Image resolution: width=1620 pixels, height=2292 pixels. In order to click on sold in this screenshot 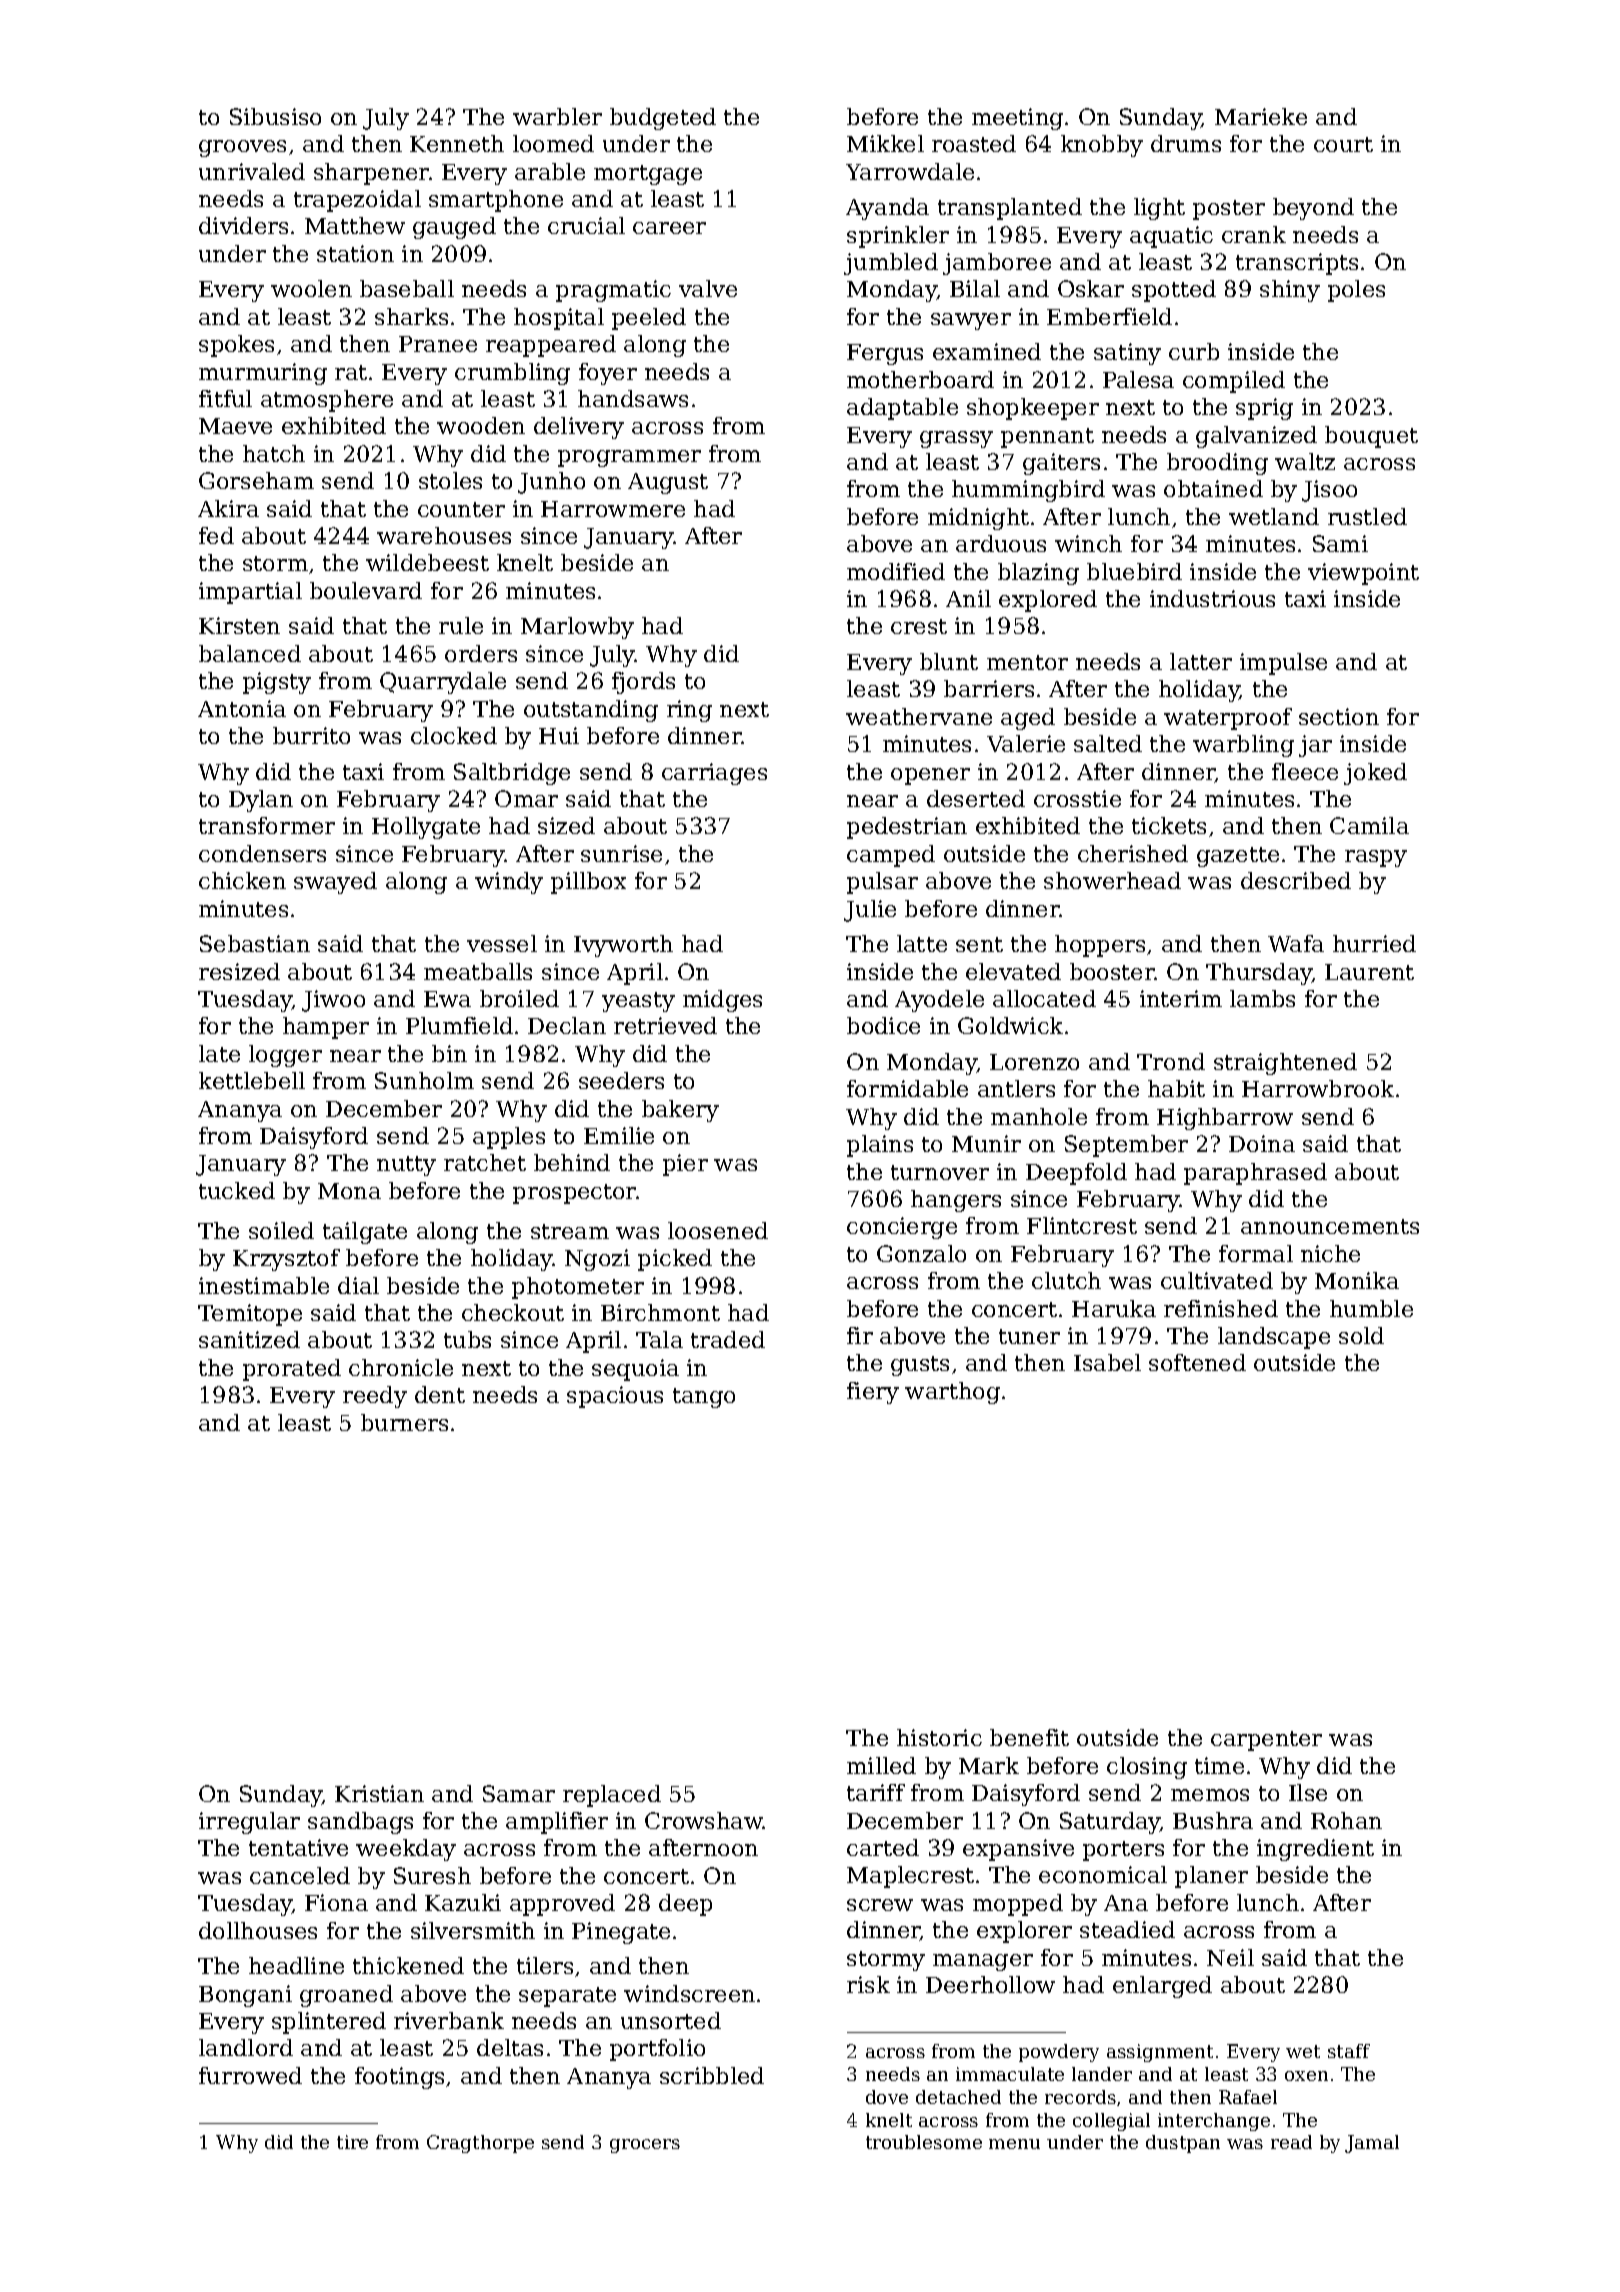, I will do `click(1361, 1335)`.
